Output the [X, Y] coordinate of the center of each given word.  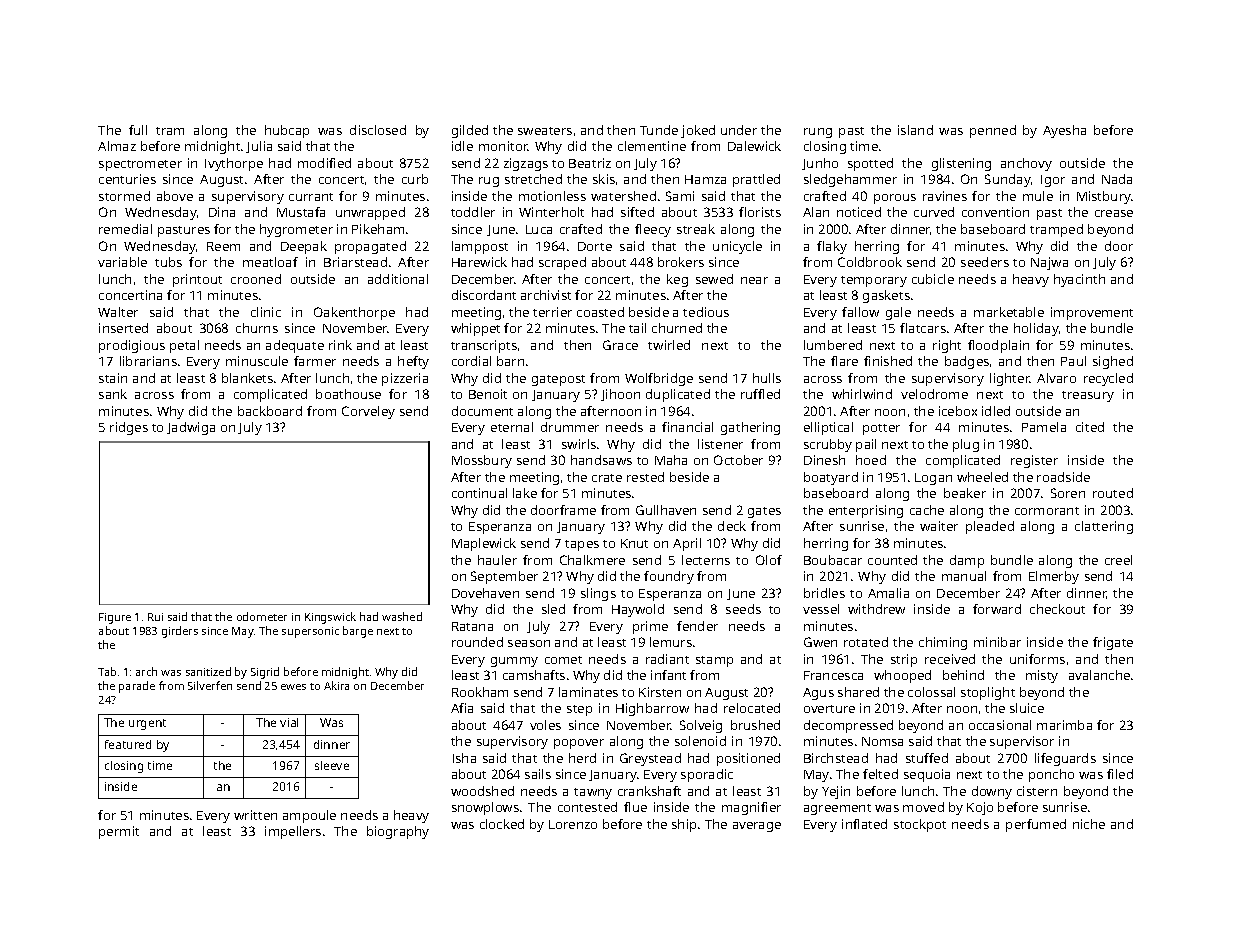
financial [687, 427]
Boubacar [833, 560]
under [739, 130]
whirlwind [862, 394]
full [138, 130]
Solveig [701, 726]
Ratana [472, 626]
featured [128, 744]
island [915, 130]
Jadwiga [191, 428]
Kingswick [330, 618]
